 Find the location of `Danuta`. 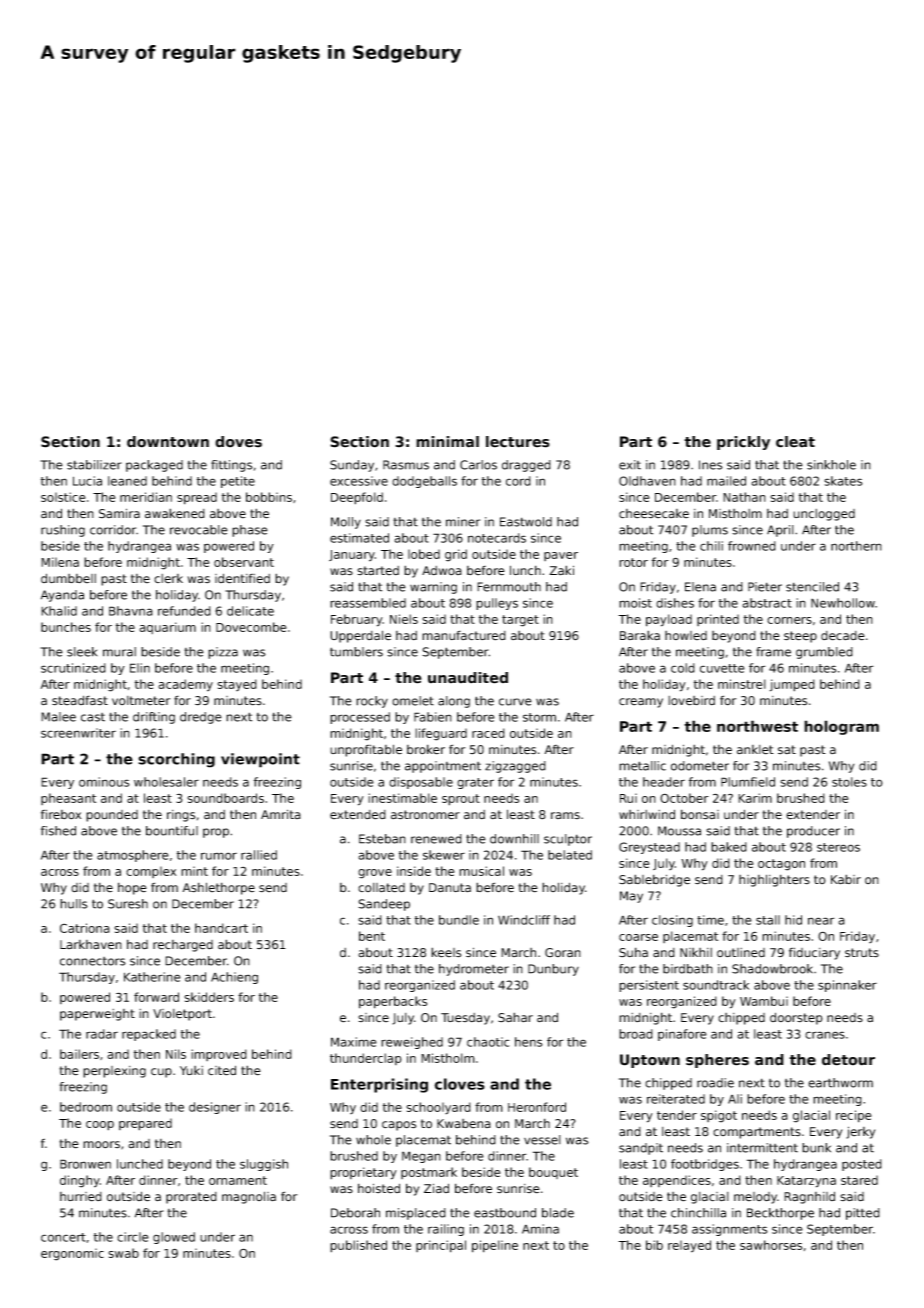

Danuta is located at coordinates (450, 888).
